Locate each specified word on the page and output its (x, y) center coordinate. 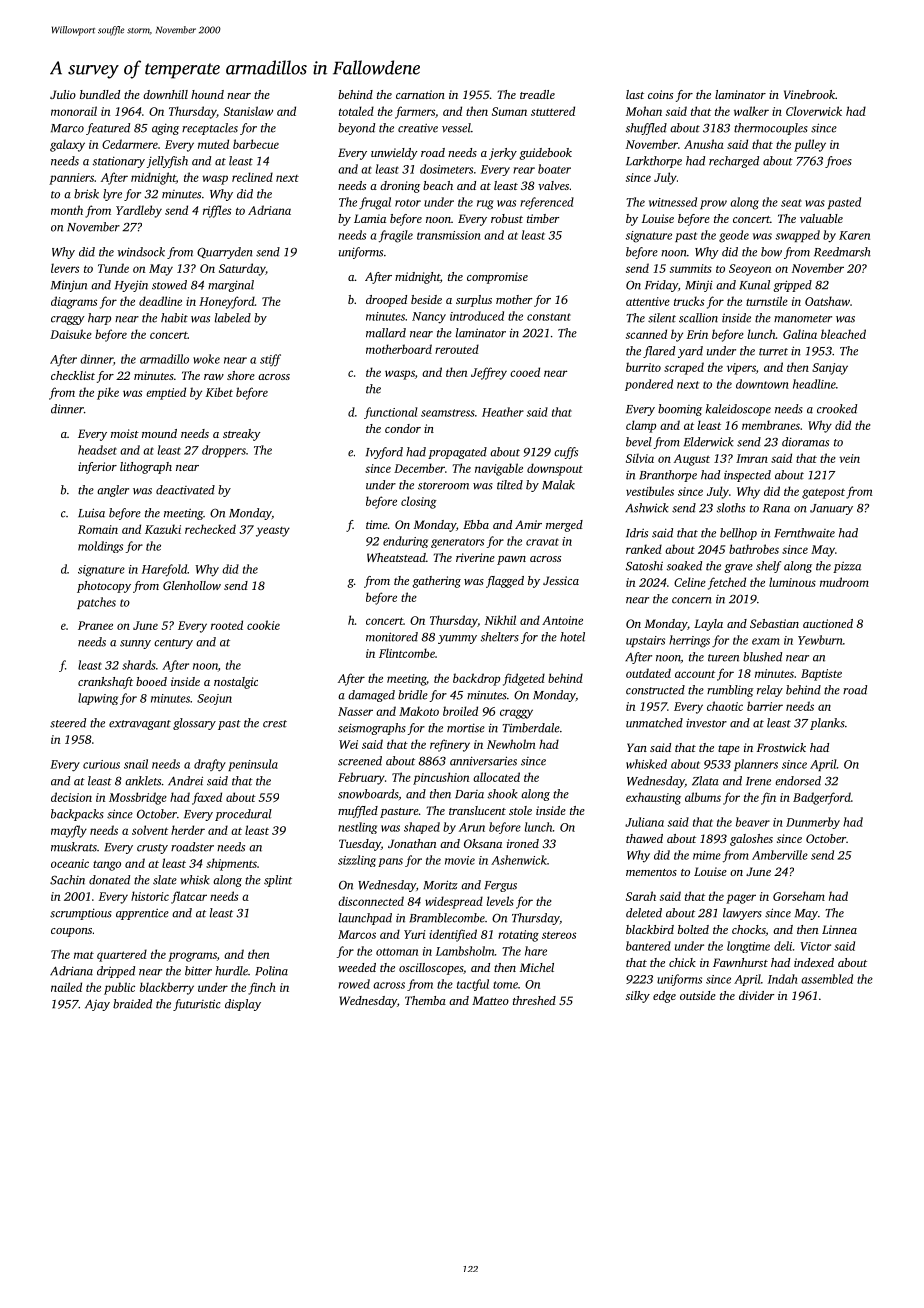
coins (660, 94)
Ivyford (384, 453)
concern (692, 600)
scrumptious (81, 914)
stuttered (553, 111)
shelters (500, 637)
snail (136, 764)
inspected (747, 476)
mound (159, 433)
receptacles (210, 129)
